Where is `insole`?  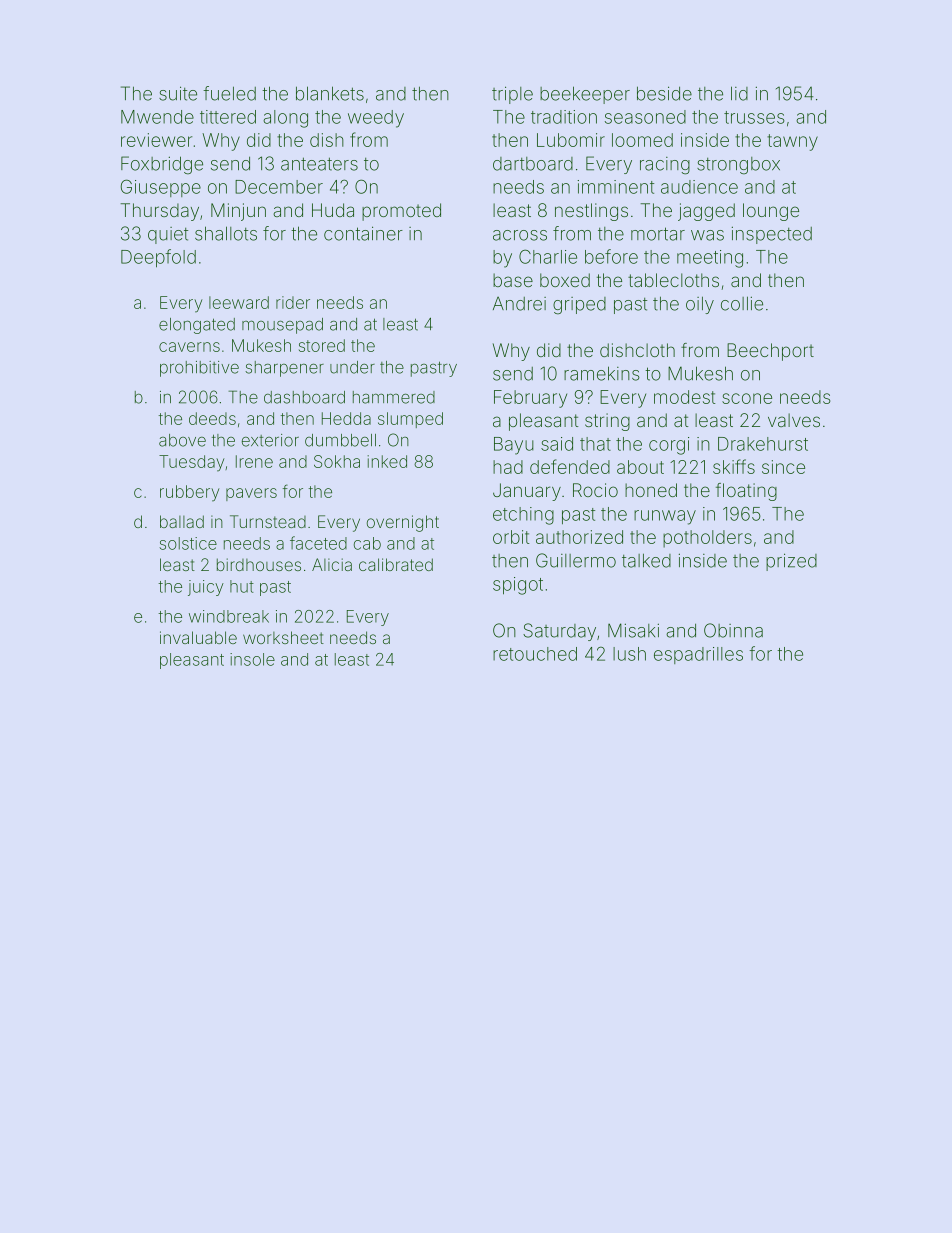 insole is located at coordinates (252, 659).
